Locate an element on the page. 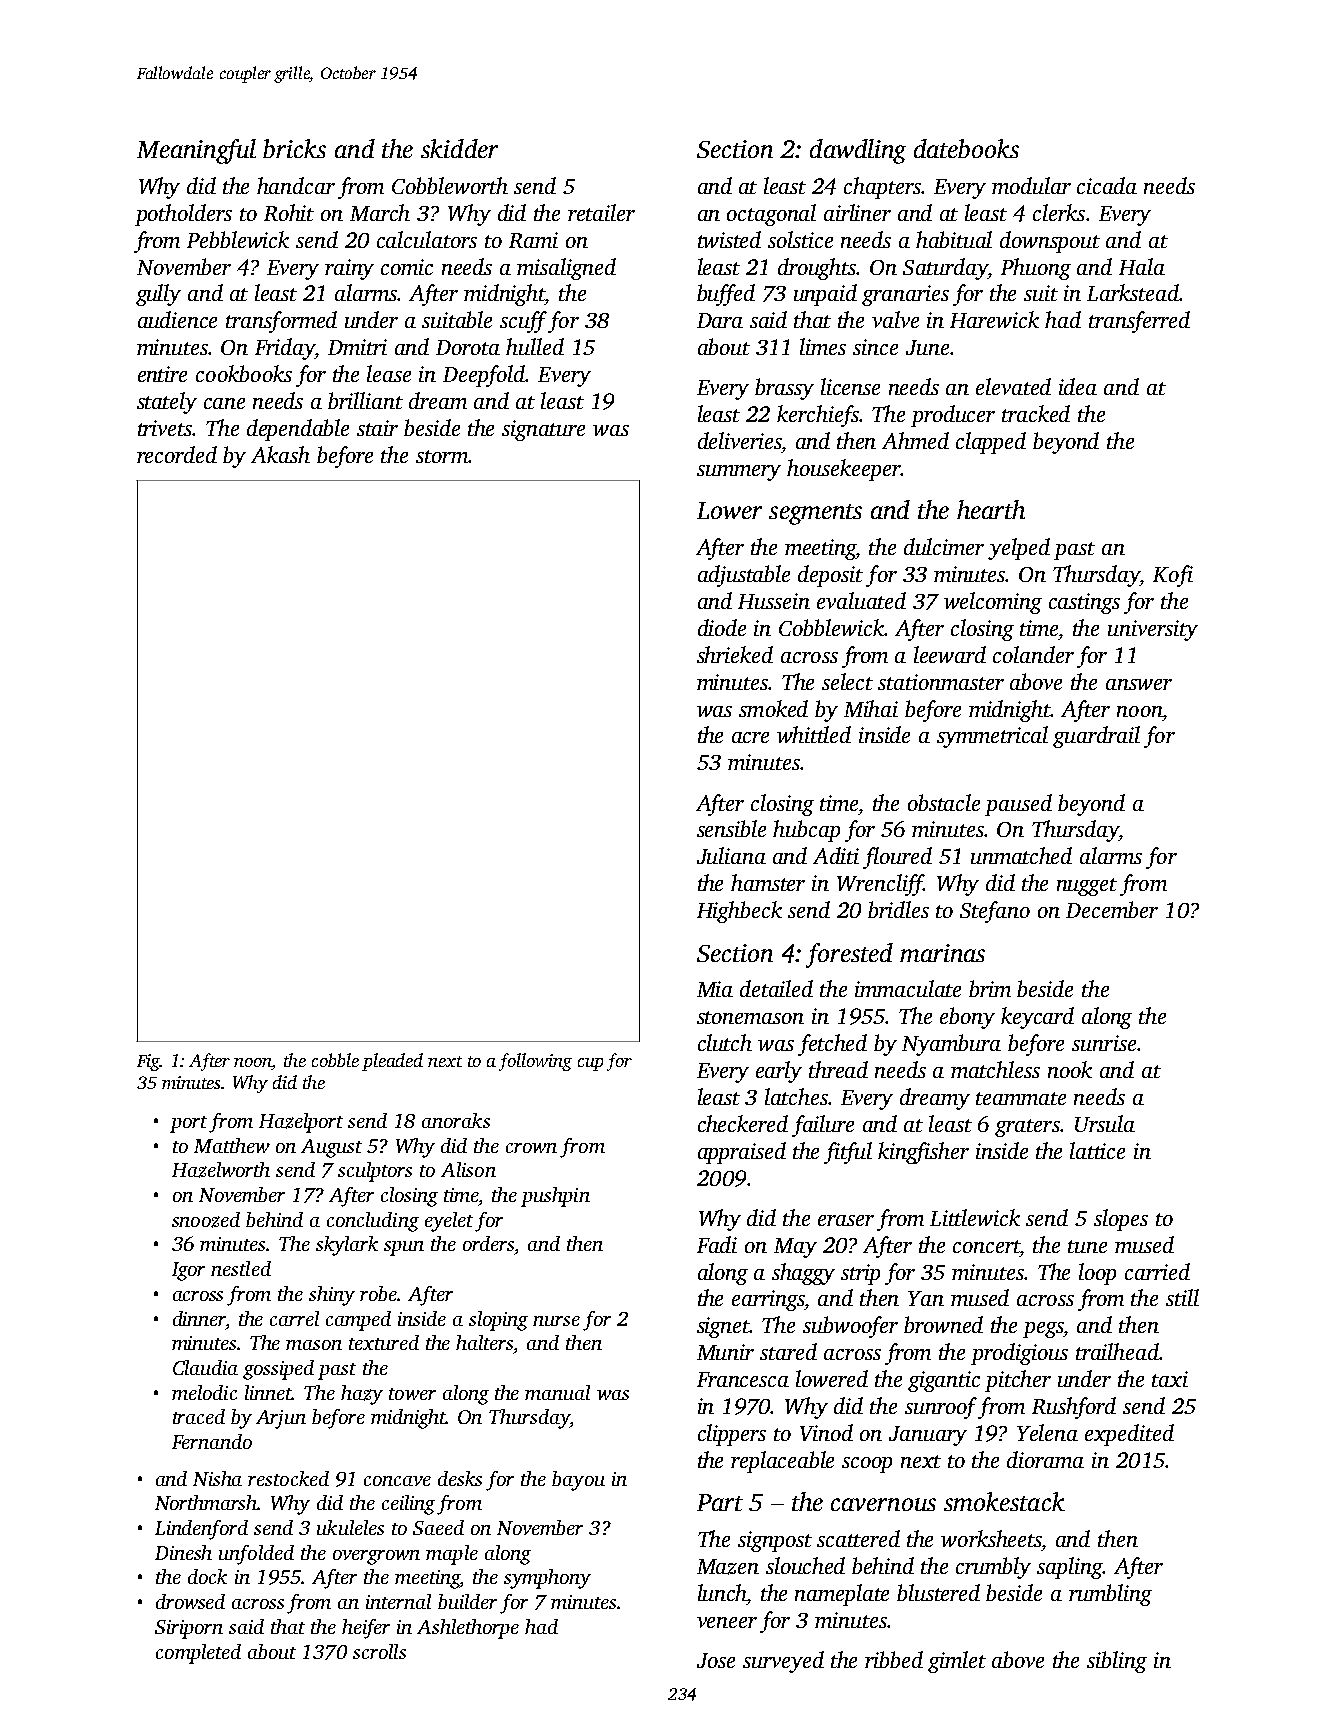  Fig is located at coordinates (148, 1062).
